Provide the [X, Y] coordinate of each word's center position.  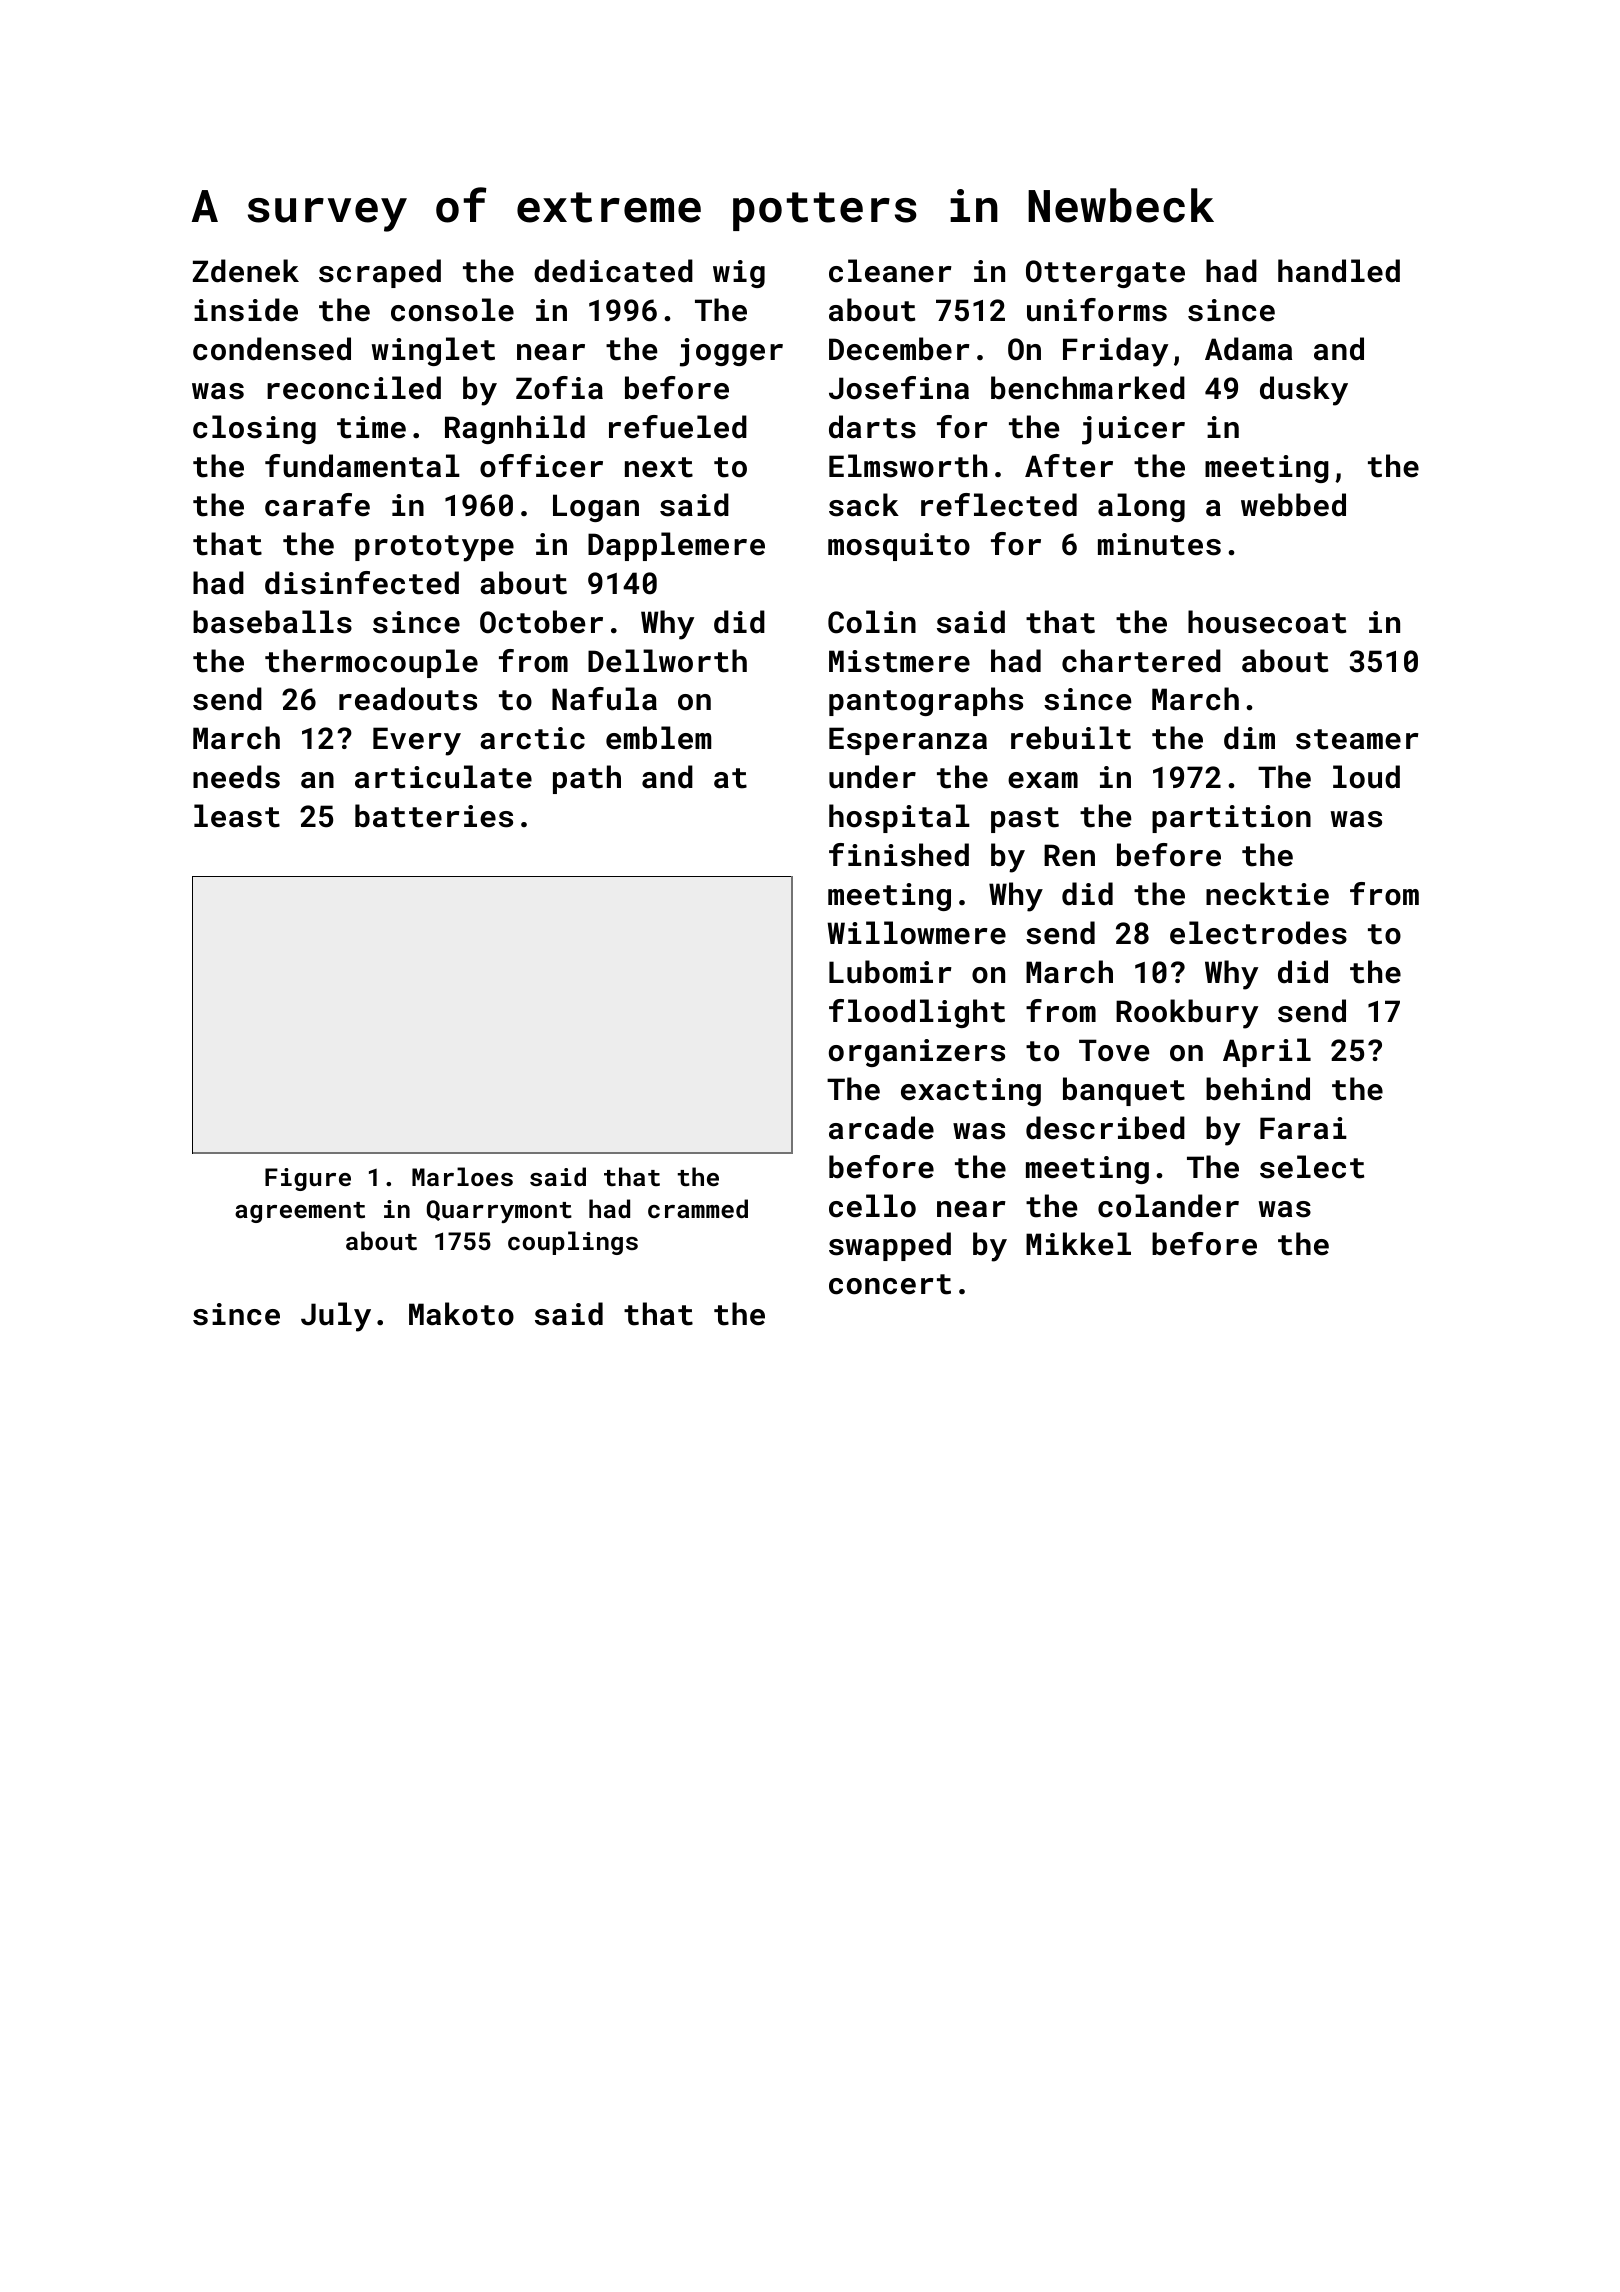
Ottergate [1105, 274]
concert [890, 1284]
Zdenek [246, 271]
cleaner [890, 271]
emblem [658, 738]
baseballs [272, 622]
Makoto [461, 1314]
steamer [1357, 739]
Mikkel [1078, 1244]
